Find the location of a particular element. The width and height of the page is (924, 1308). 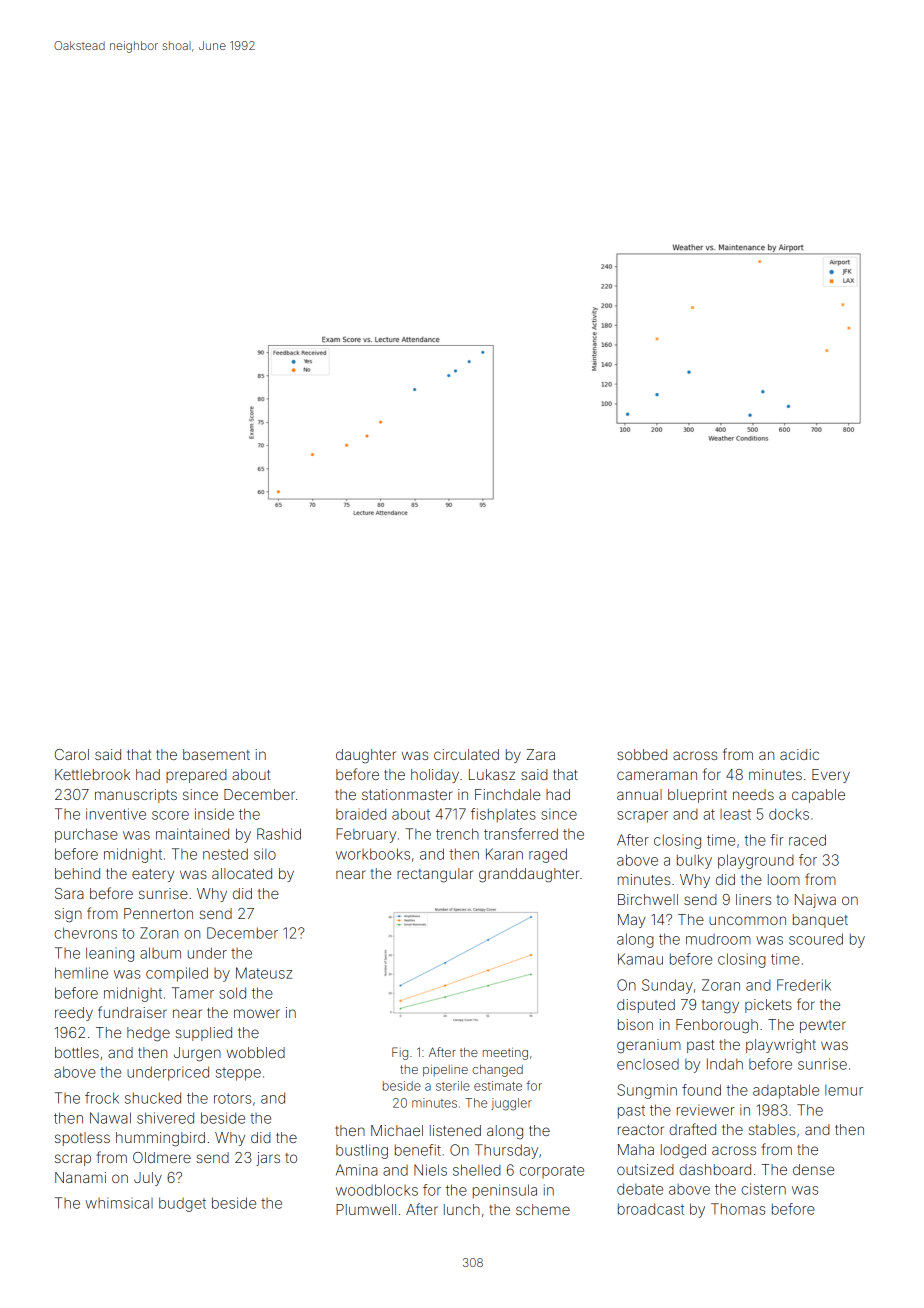

estimate is located at coordinates (498, 1086).
